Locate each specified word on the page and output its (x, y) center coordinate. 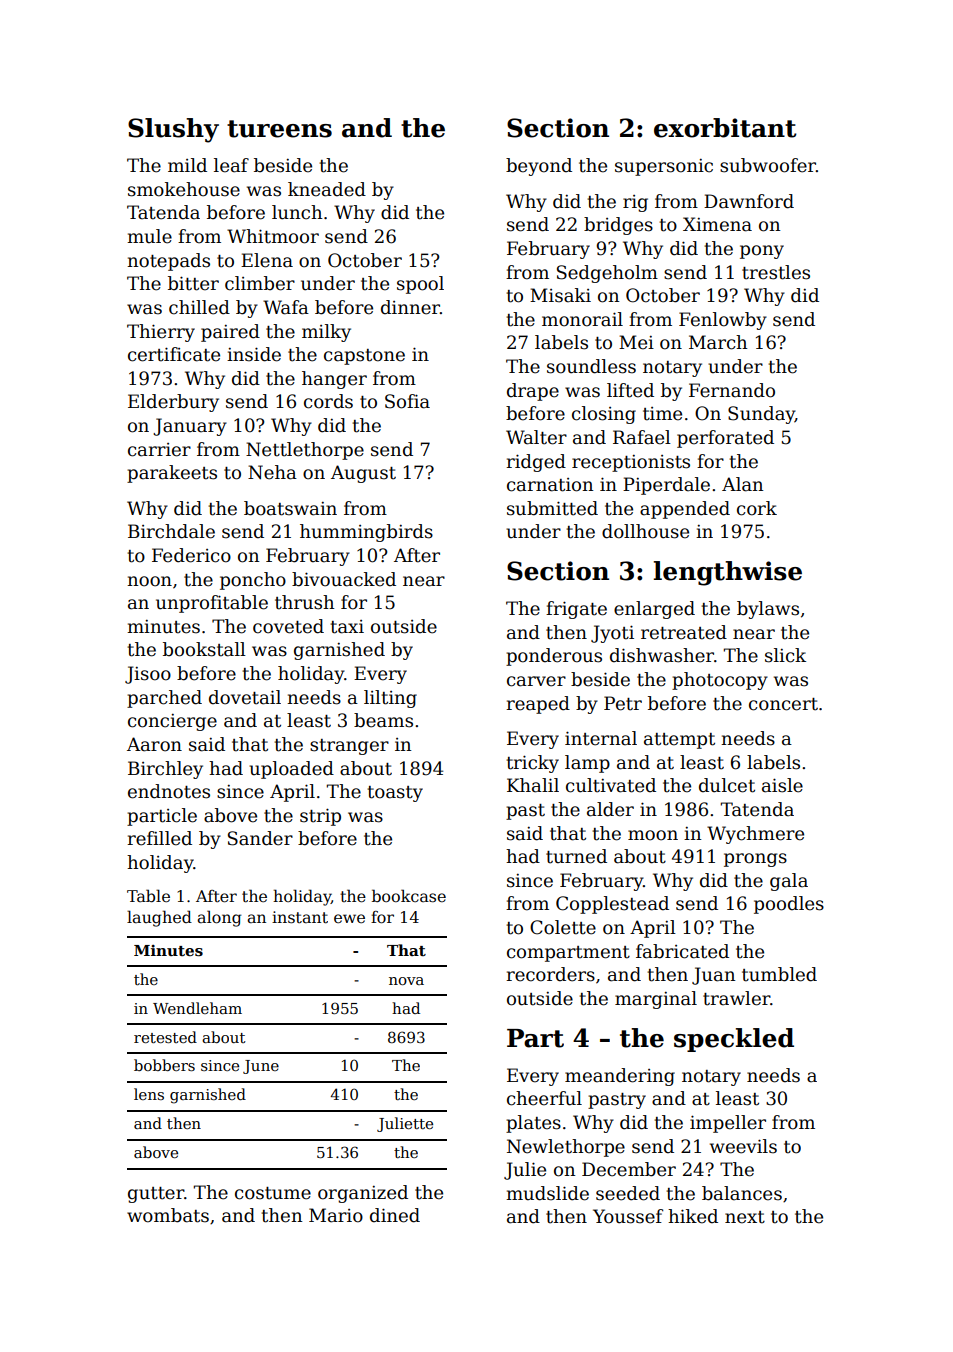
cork (757, 508)
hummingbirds (366, 533)
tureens (279, 129)
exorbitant (725, 128)
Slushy (173, 130)
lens (149, 1094)
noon (149, 581)
